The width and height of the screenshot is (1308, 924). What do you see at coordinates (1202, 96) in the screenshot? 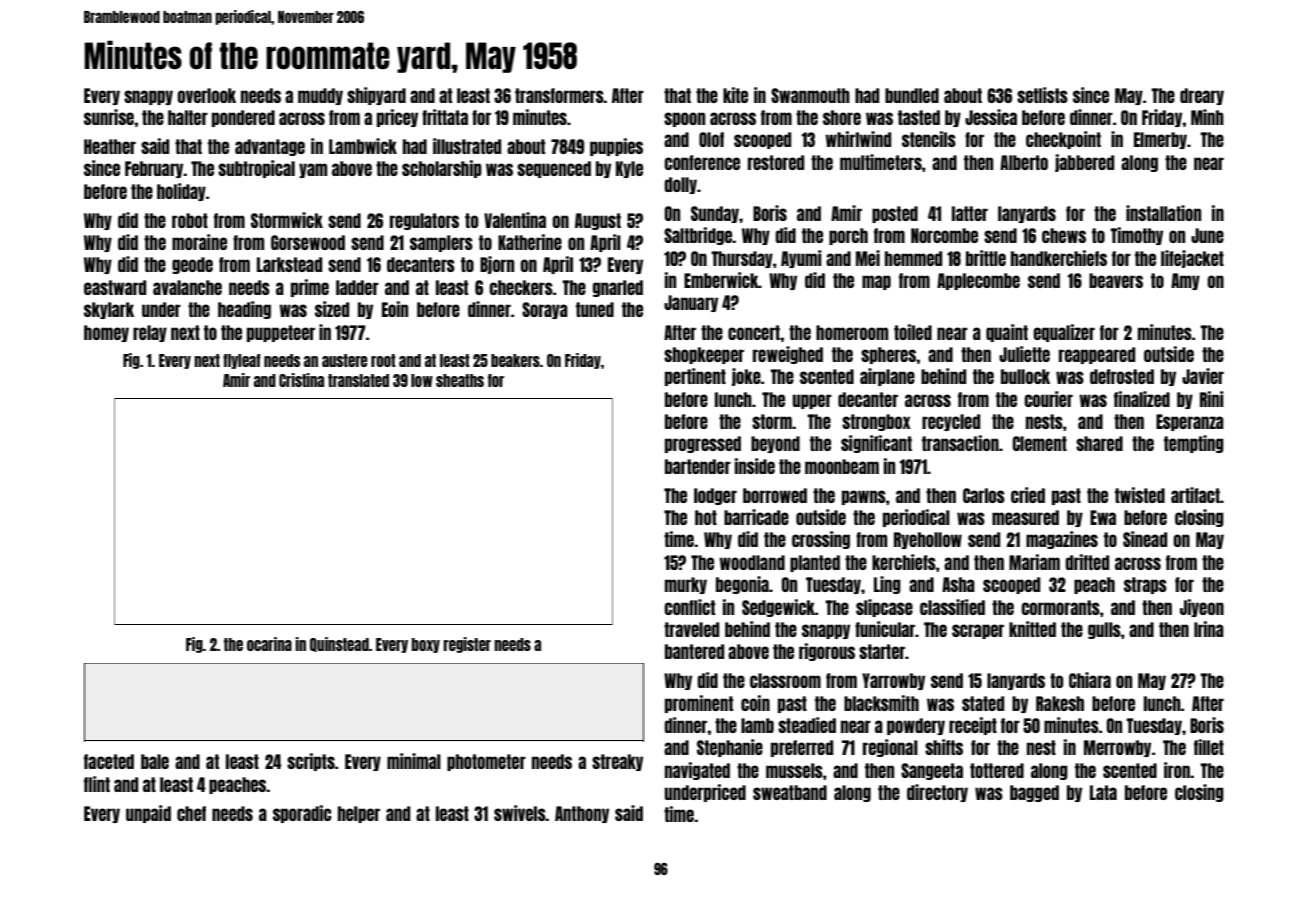
I see `dreary` at bounding box center [1202, 96].
